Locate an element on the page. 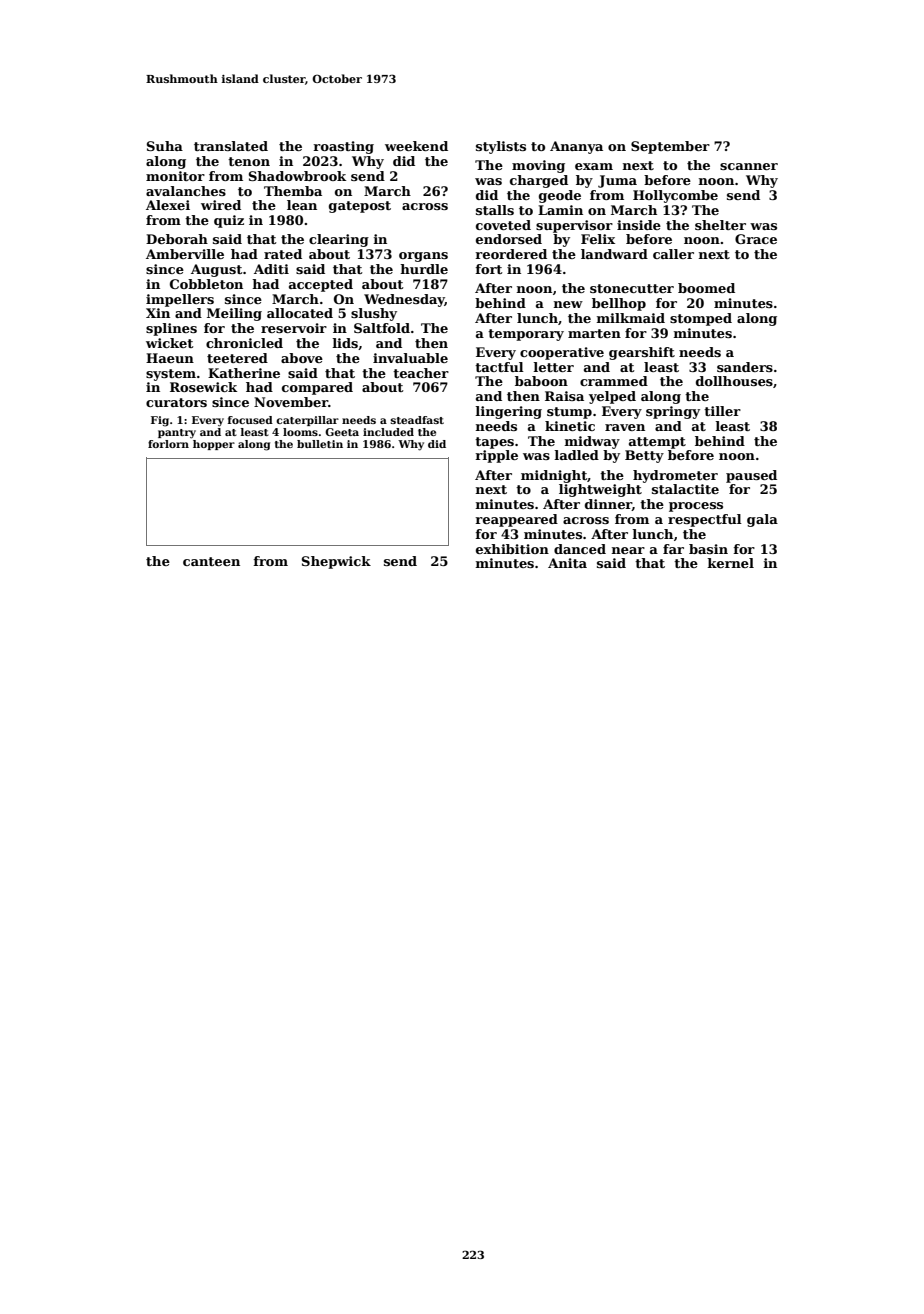 Image resolution: width=924 pixels, height=1314 pixels. Shepwick is located at coordinates (336, 562).
